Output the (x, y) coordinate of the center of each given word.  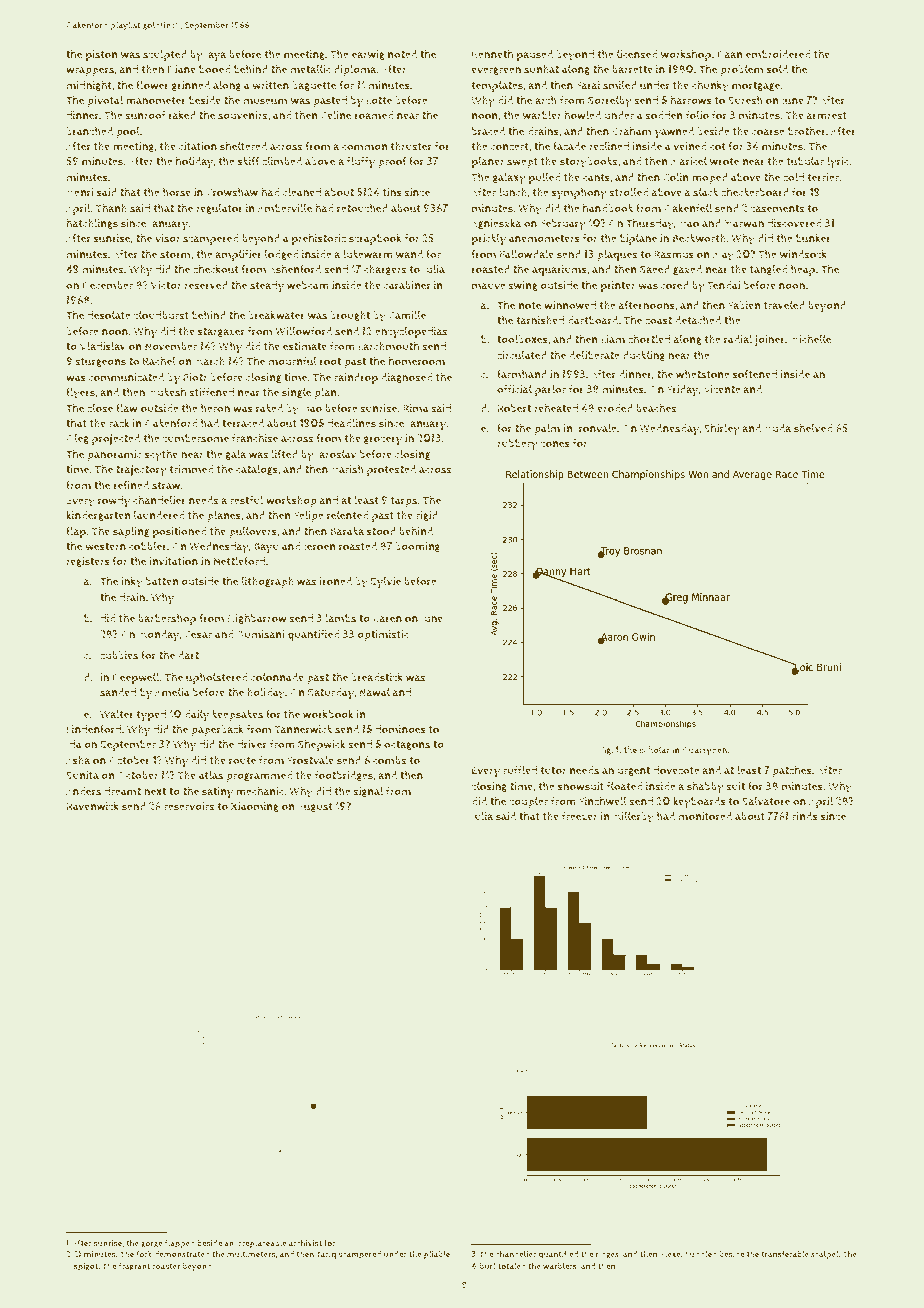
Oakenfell (688, 208)
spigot (86, 1267)
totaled (512, 1265)
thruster (411, 146)
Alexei (671, 1254)
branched (89, 131)
